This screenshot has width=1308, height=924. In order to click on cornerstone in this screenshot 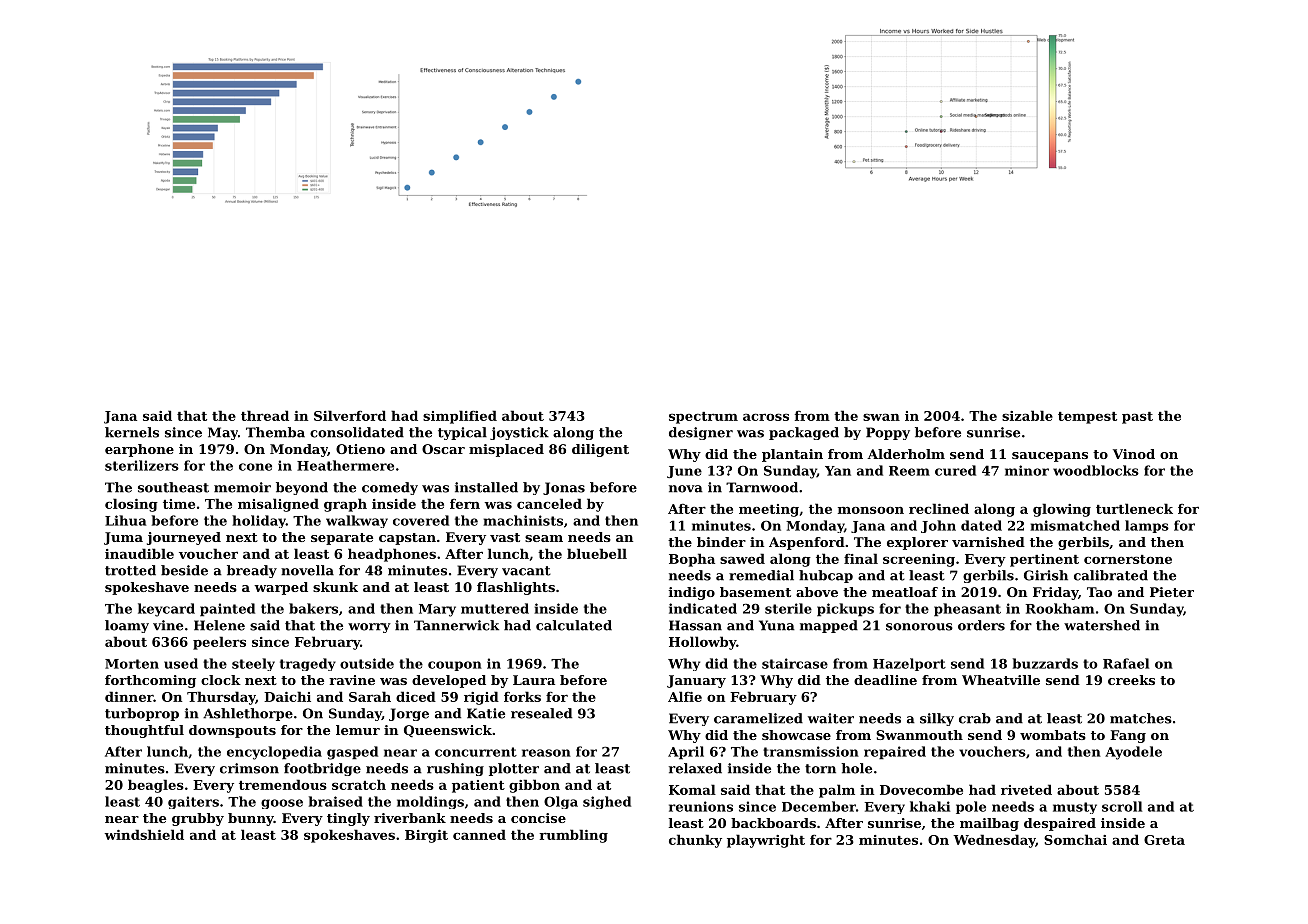, I will do `click(1128, 559)`.
